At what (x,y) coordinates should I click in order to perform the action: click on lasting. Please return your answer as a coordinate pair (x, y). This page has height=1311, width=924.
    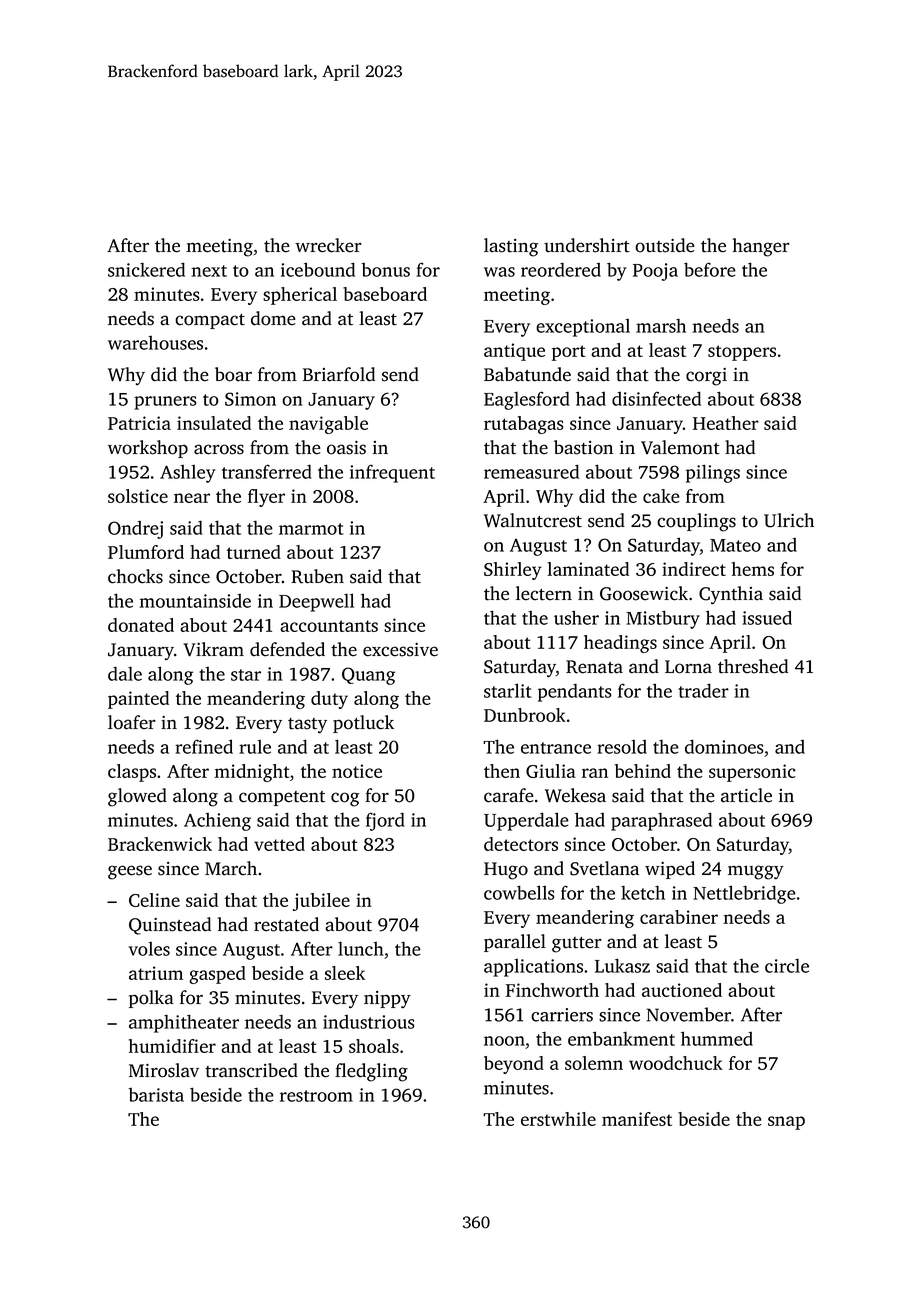
    Looking at the image, I should click on (511, 247).
